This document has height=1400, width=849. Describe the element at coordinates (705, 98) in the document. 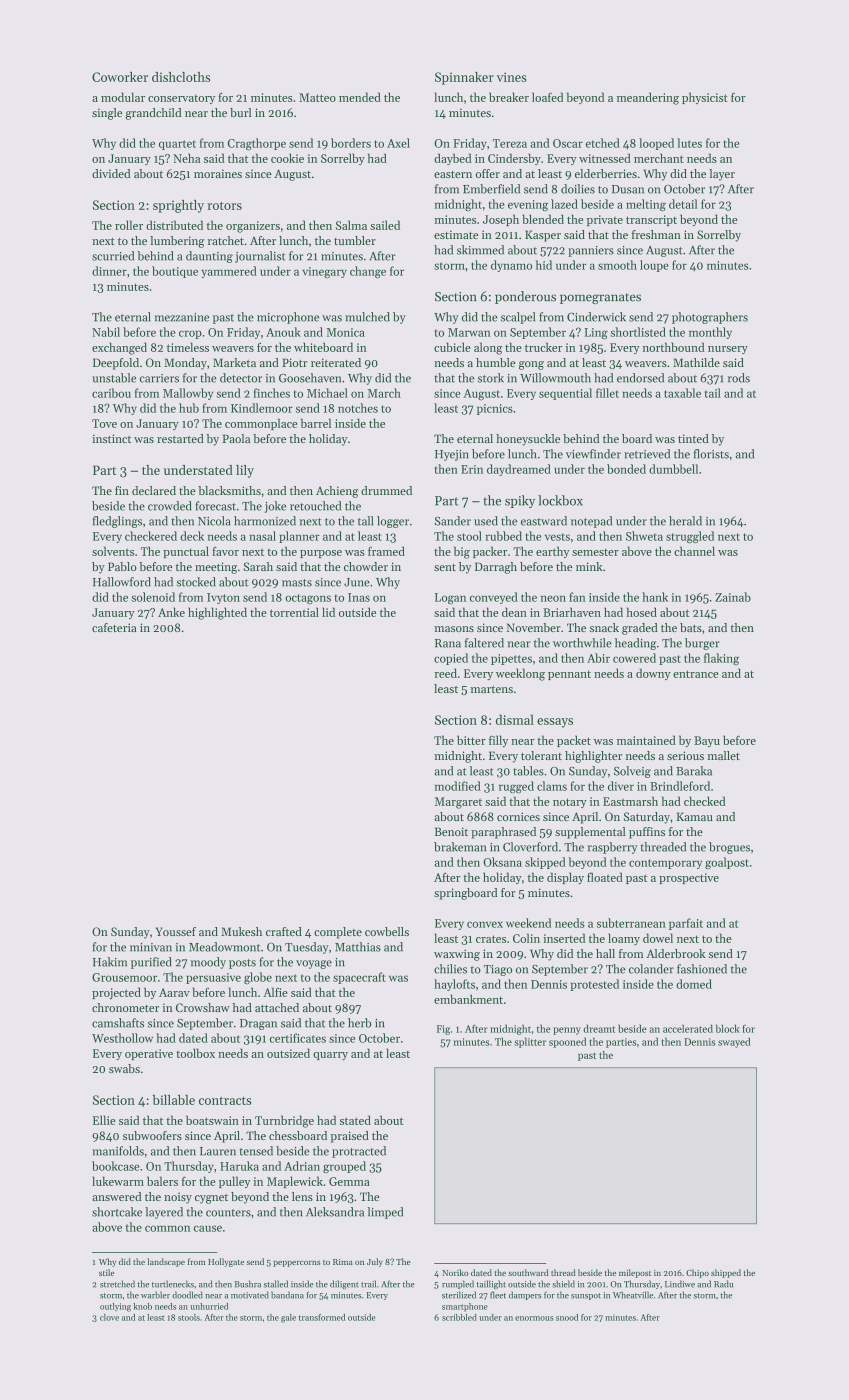

I see `physicist` at that location.
